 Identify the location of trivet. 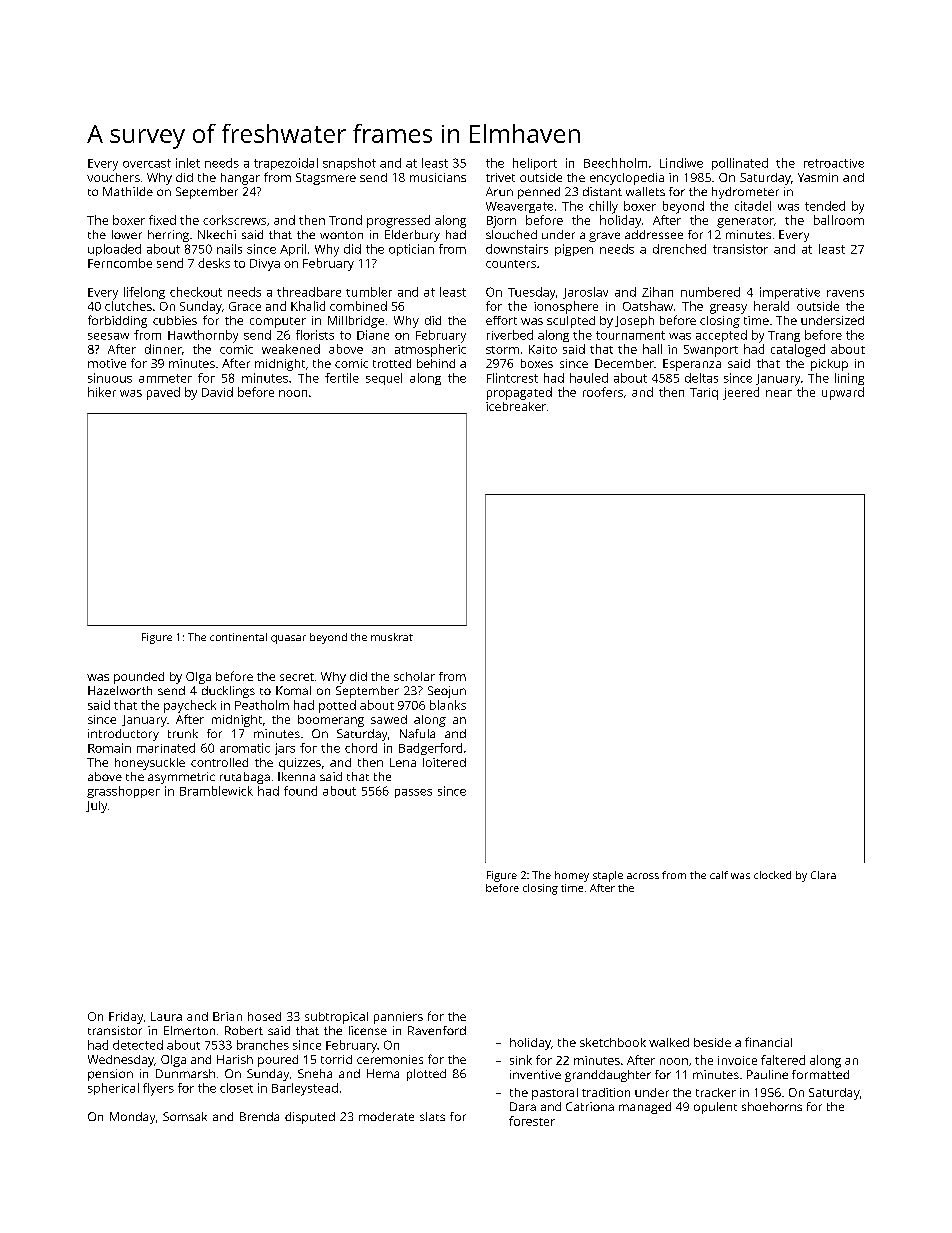
(500, 177).
